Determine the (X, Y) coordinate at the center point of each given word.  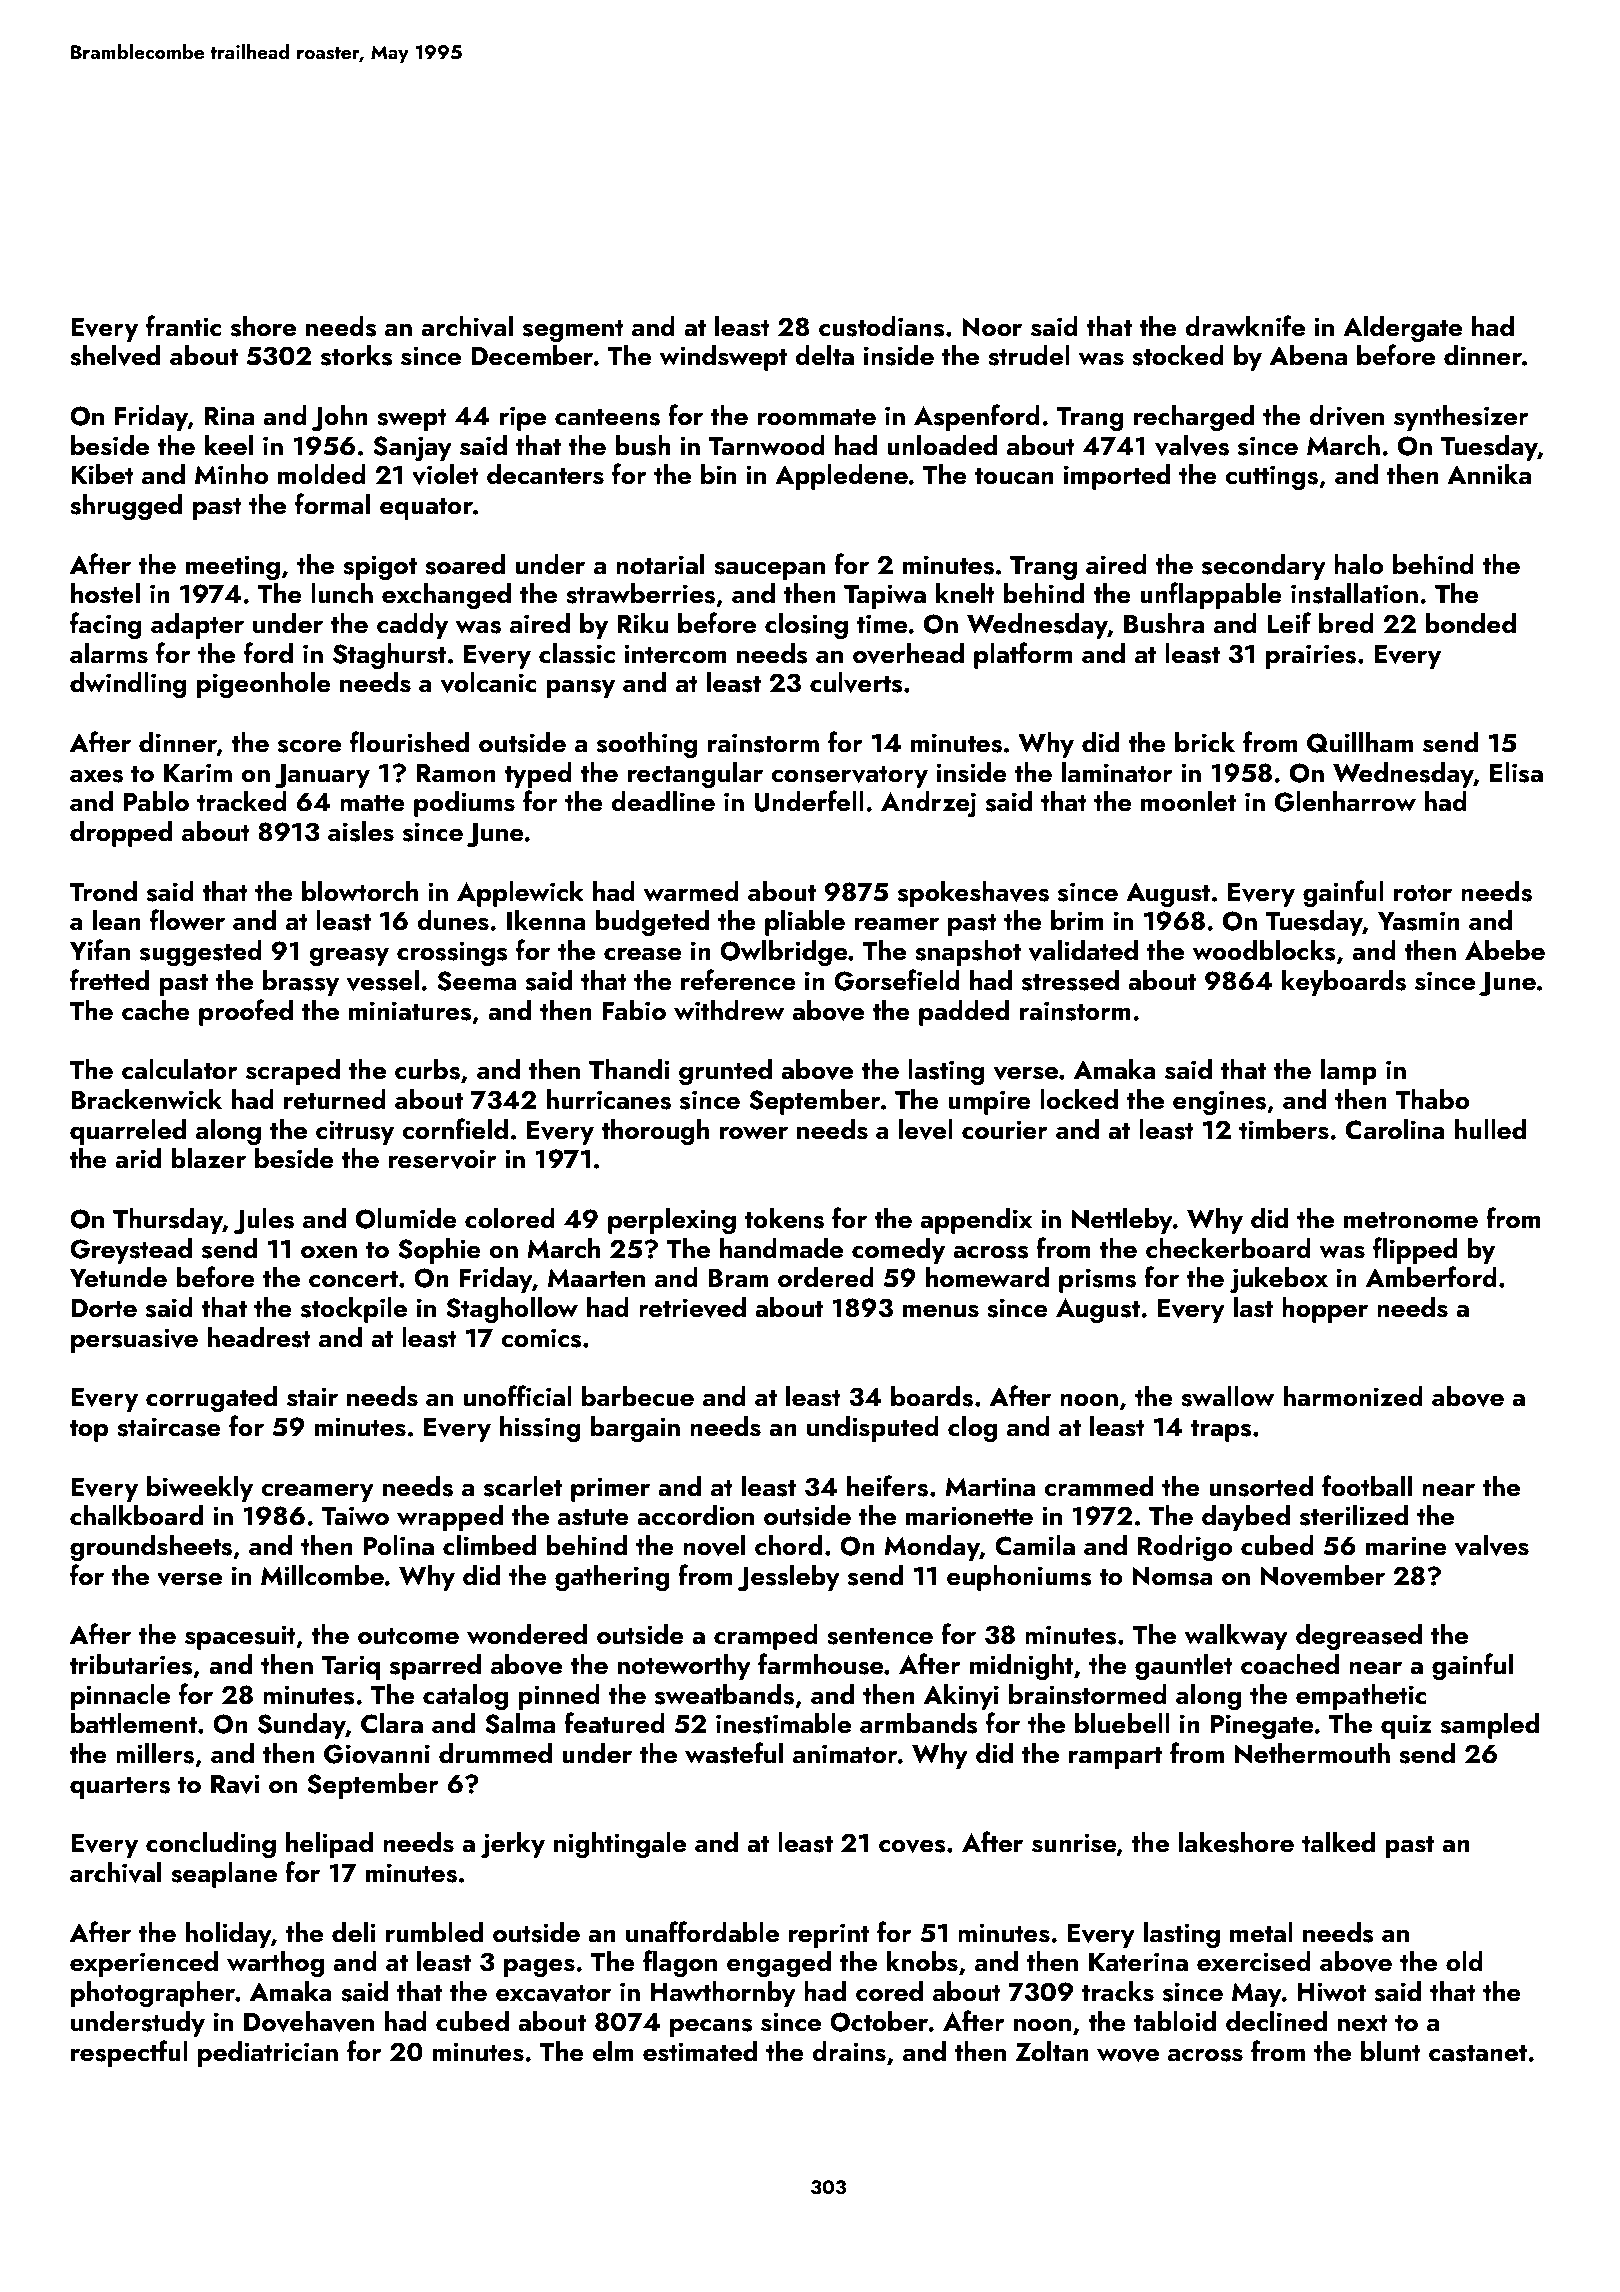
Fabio (634, 1010)
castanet (1478, 2053)
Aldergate (1402, 329)
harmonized (1353, 1396)
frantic (183, 326)
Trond (103, 891)
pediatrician (268, 2054)
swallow (1228, 1396)
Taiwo (355, 1516)
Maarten (596, 1278)
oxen (329, 1252)
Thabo (1432, 1099)
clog (972, 1429)
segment (573, 331)
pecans (711, 2027)
